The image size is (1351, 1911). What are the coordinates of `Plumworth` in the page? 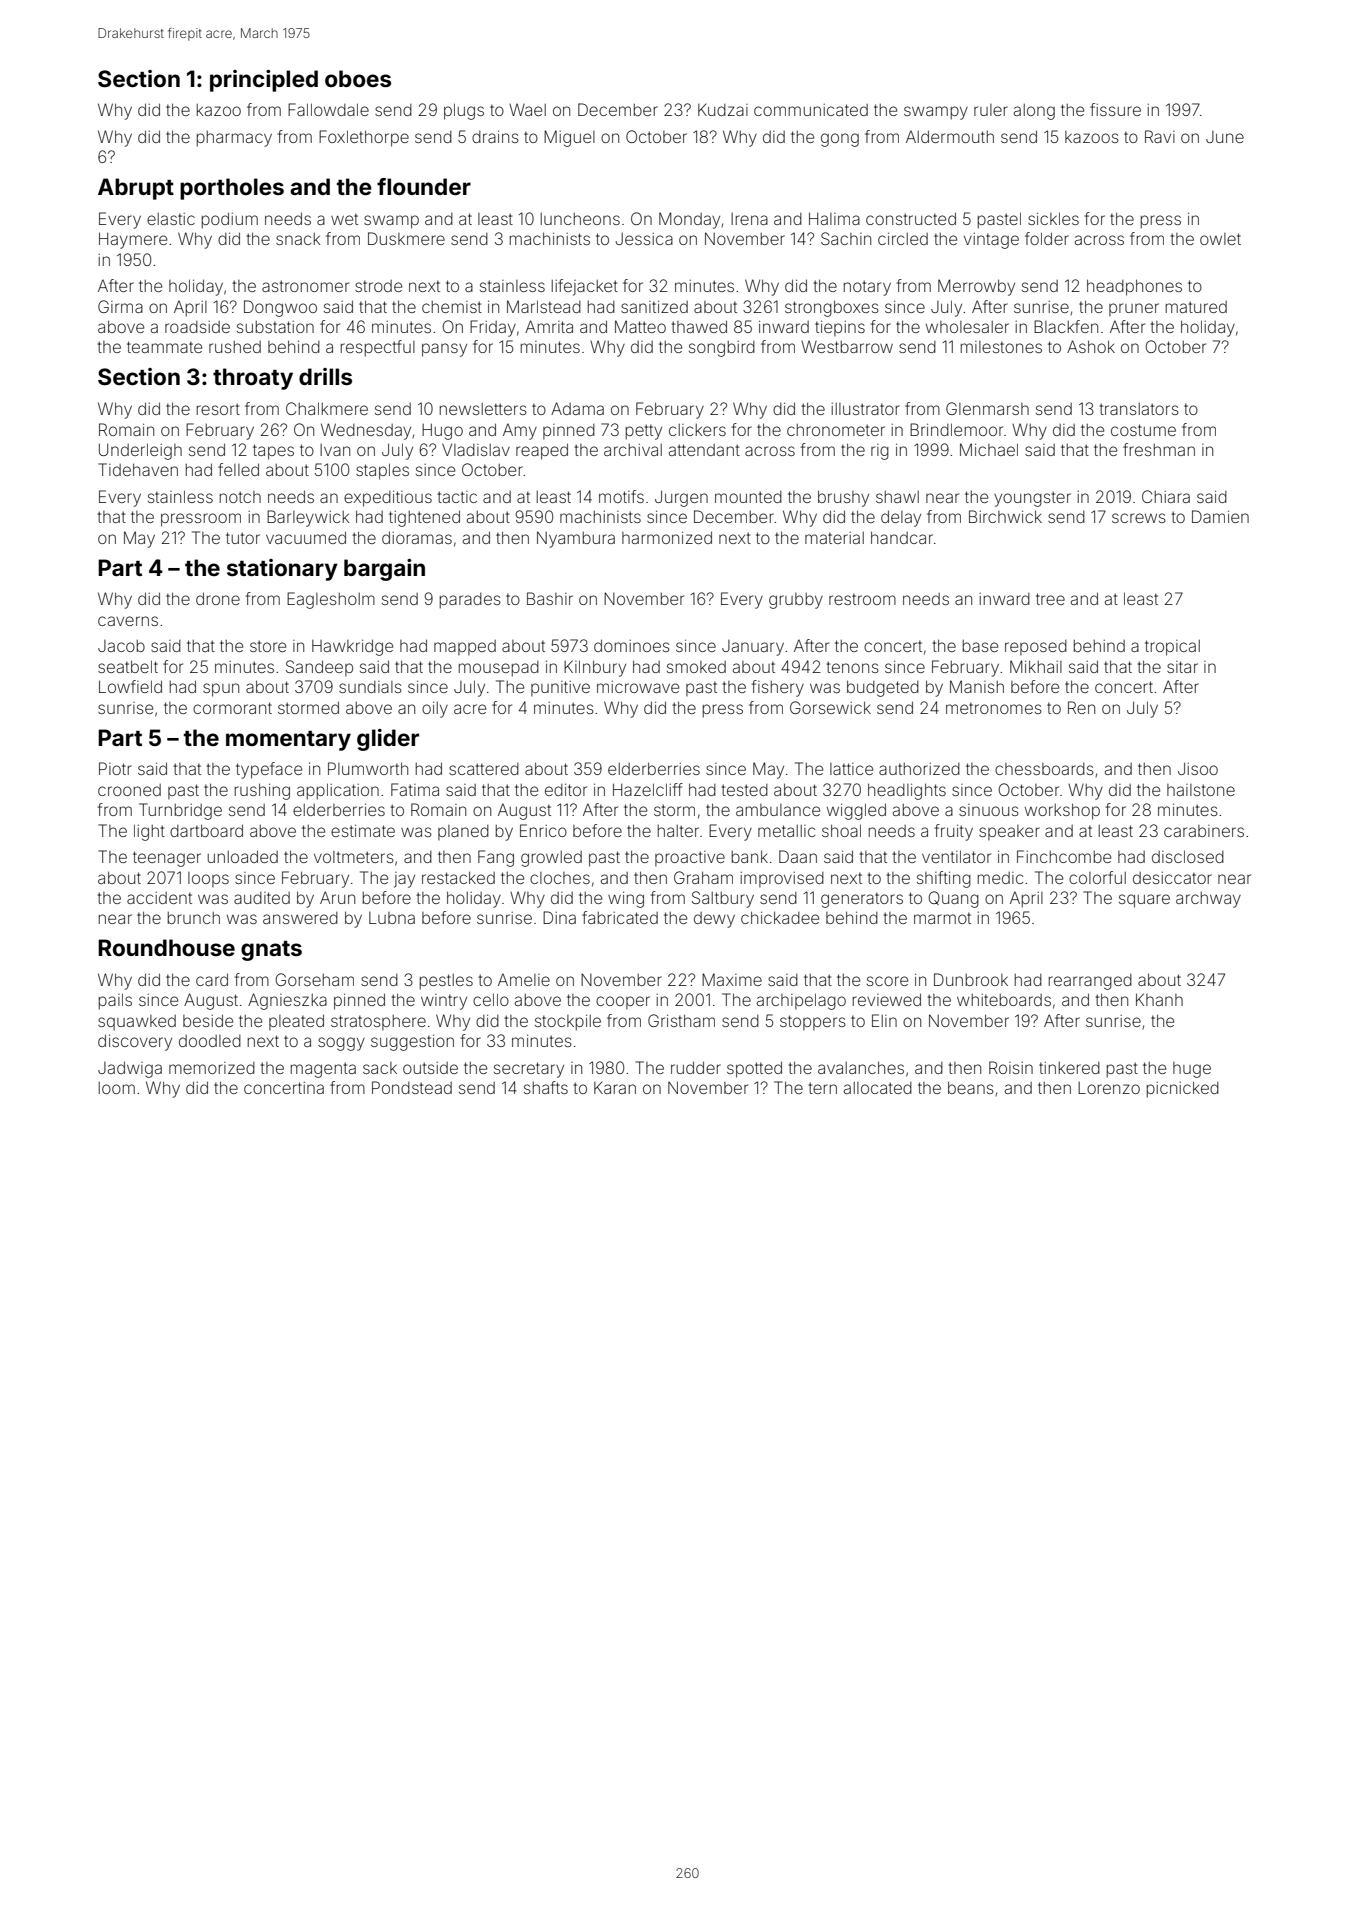 It's located at (368, 768).
